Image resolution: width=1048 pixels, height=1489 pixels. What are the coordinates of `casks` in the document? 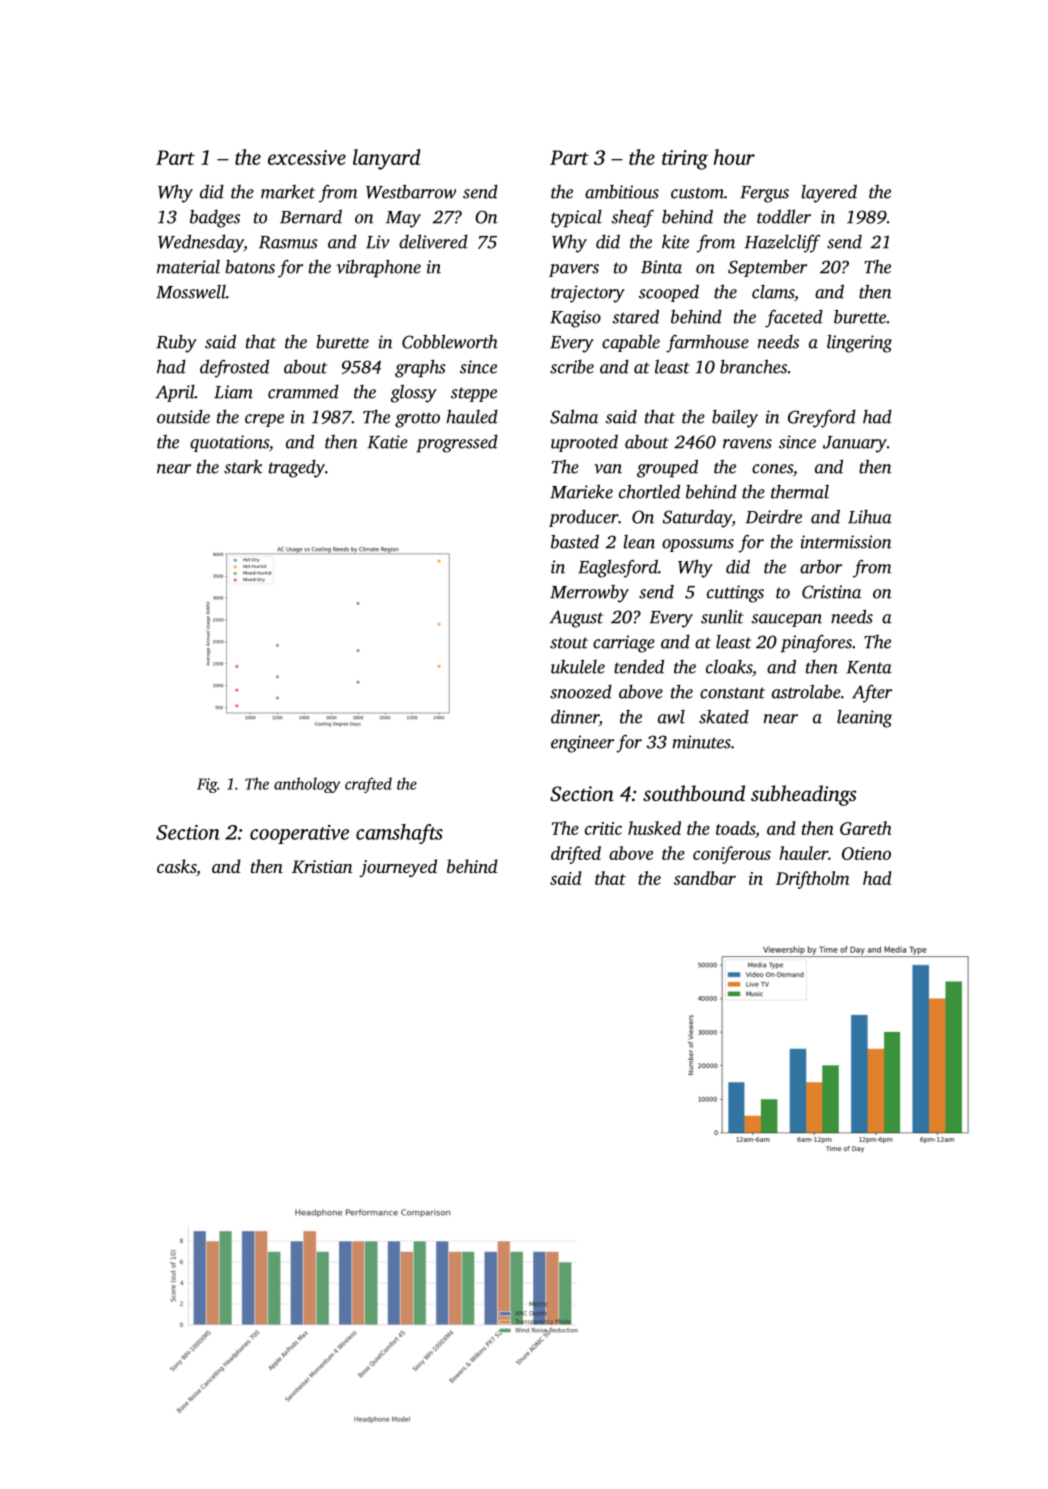 It's located at (176, 866).
